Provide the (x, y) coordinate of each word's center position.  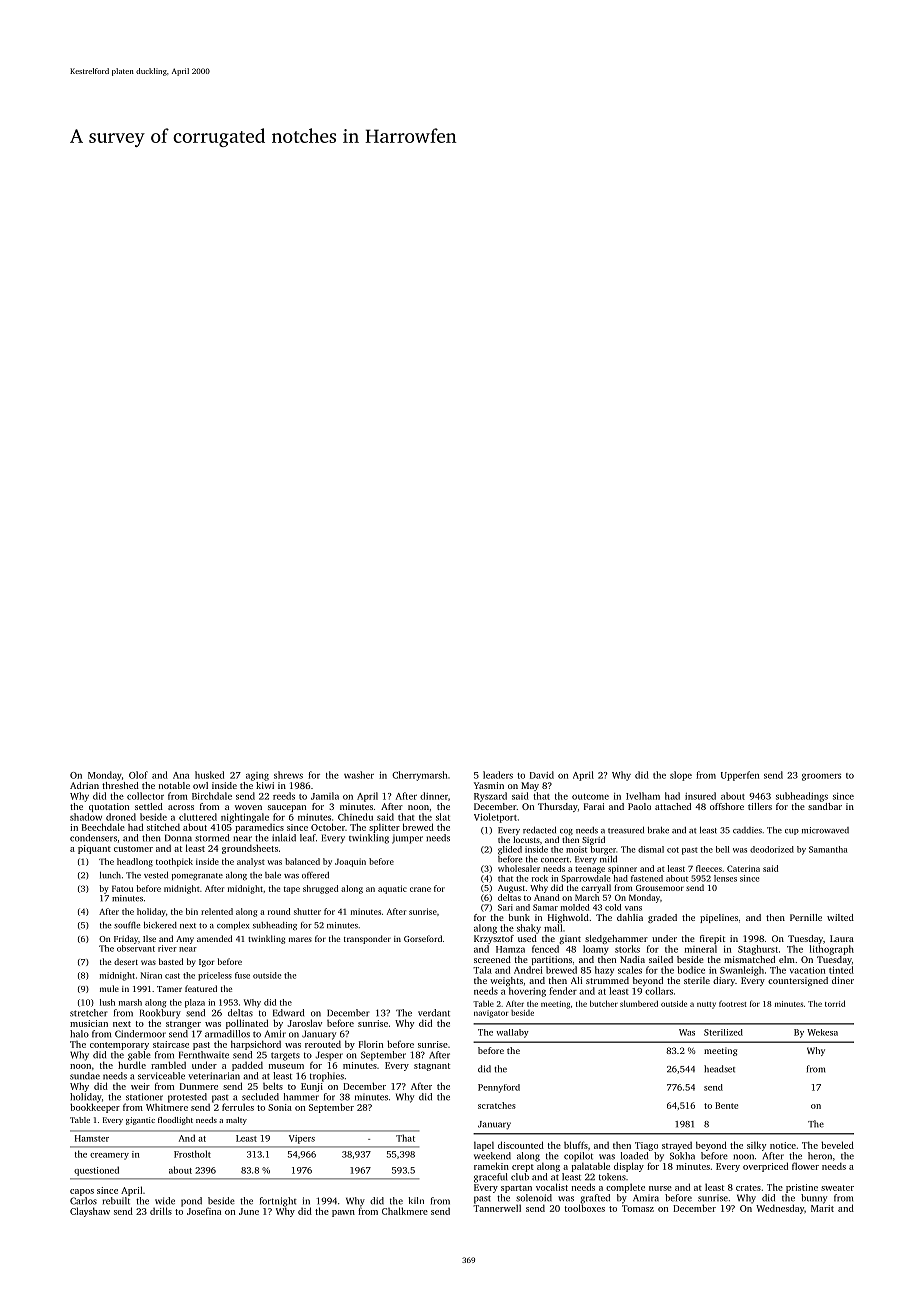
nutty (706, 1005)
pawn (343, 1213)
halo (79, 1034)
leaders (498, 775)
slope (681, 776)
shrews (288, 775)
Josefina (204, 1211)
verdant (434, 1013)
